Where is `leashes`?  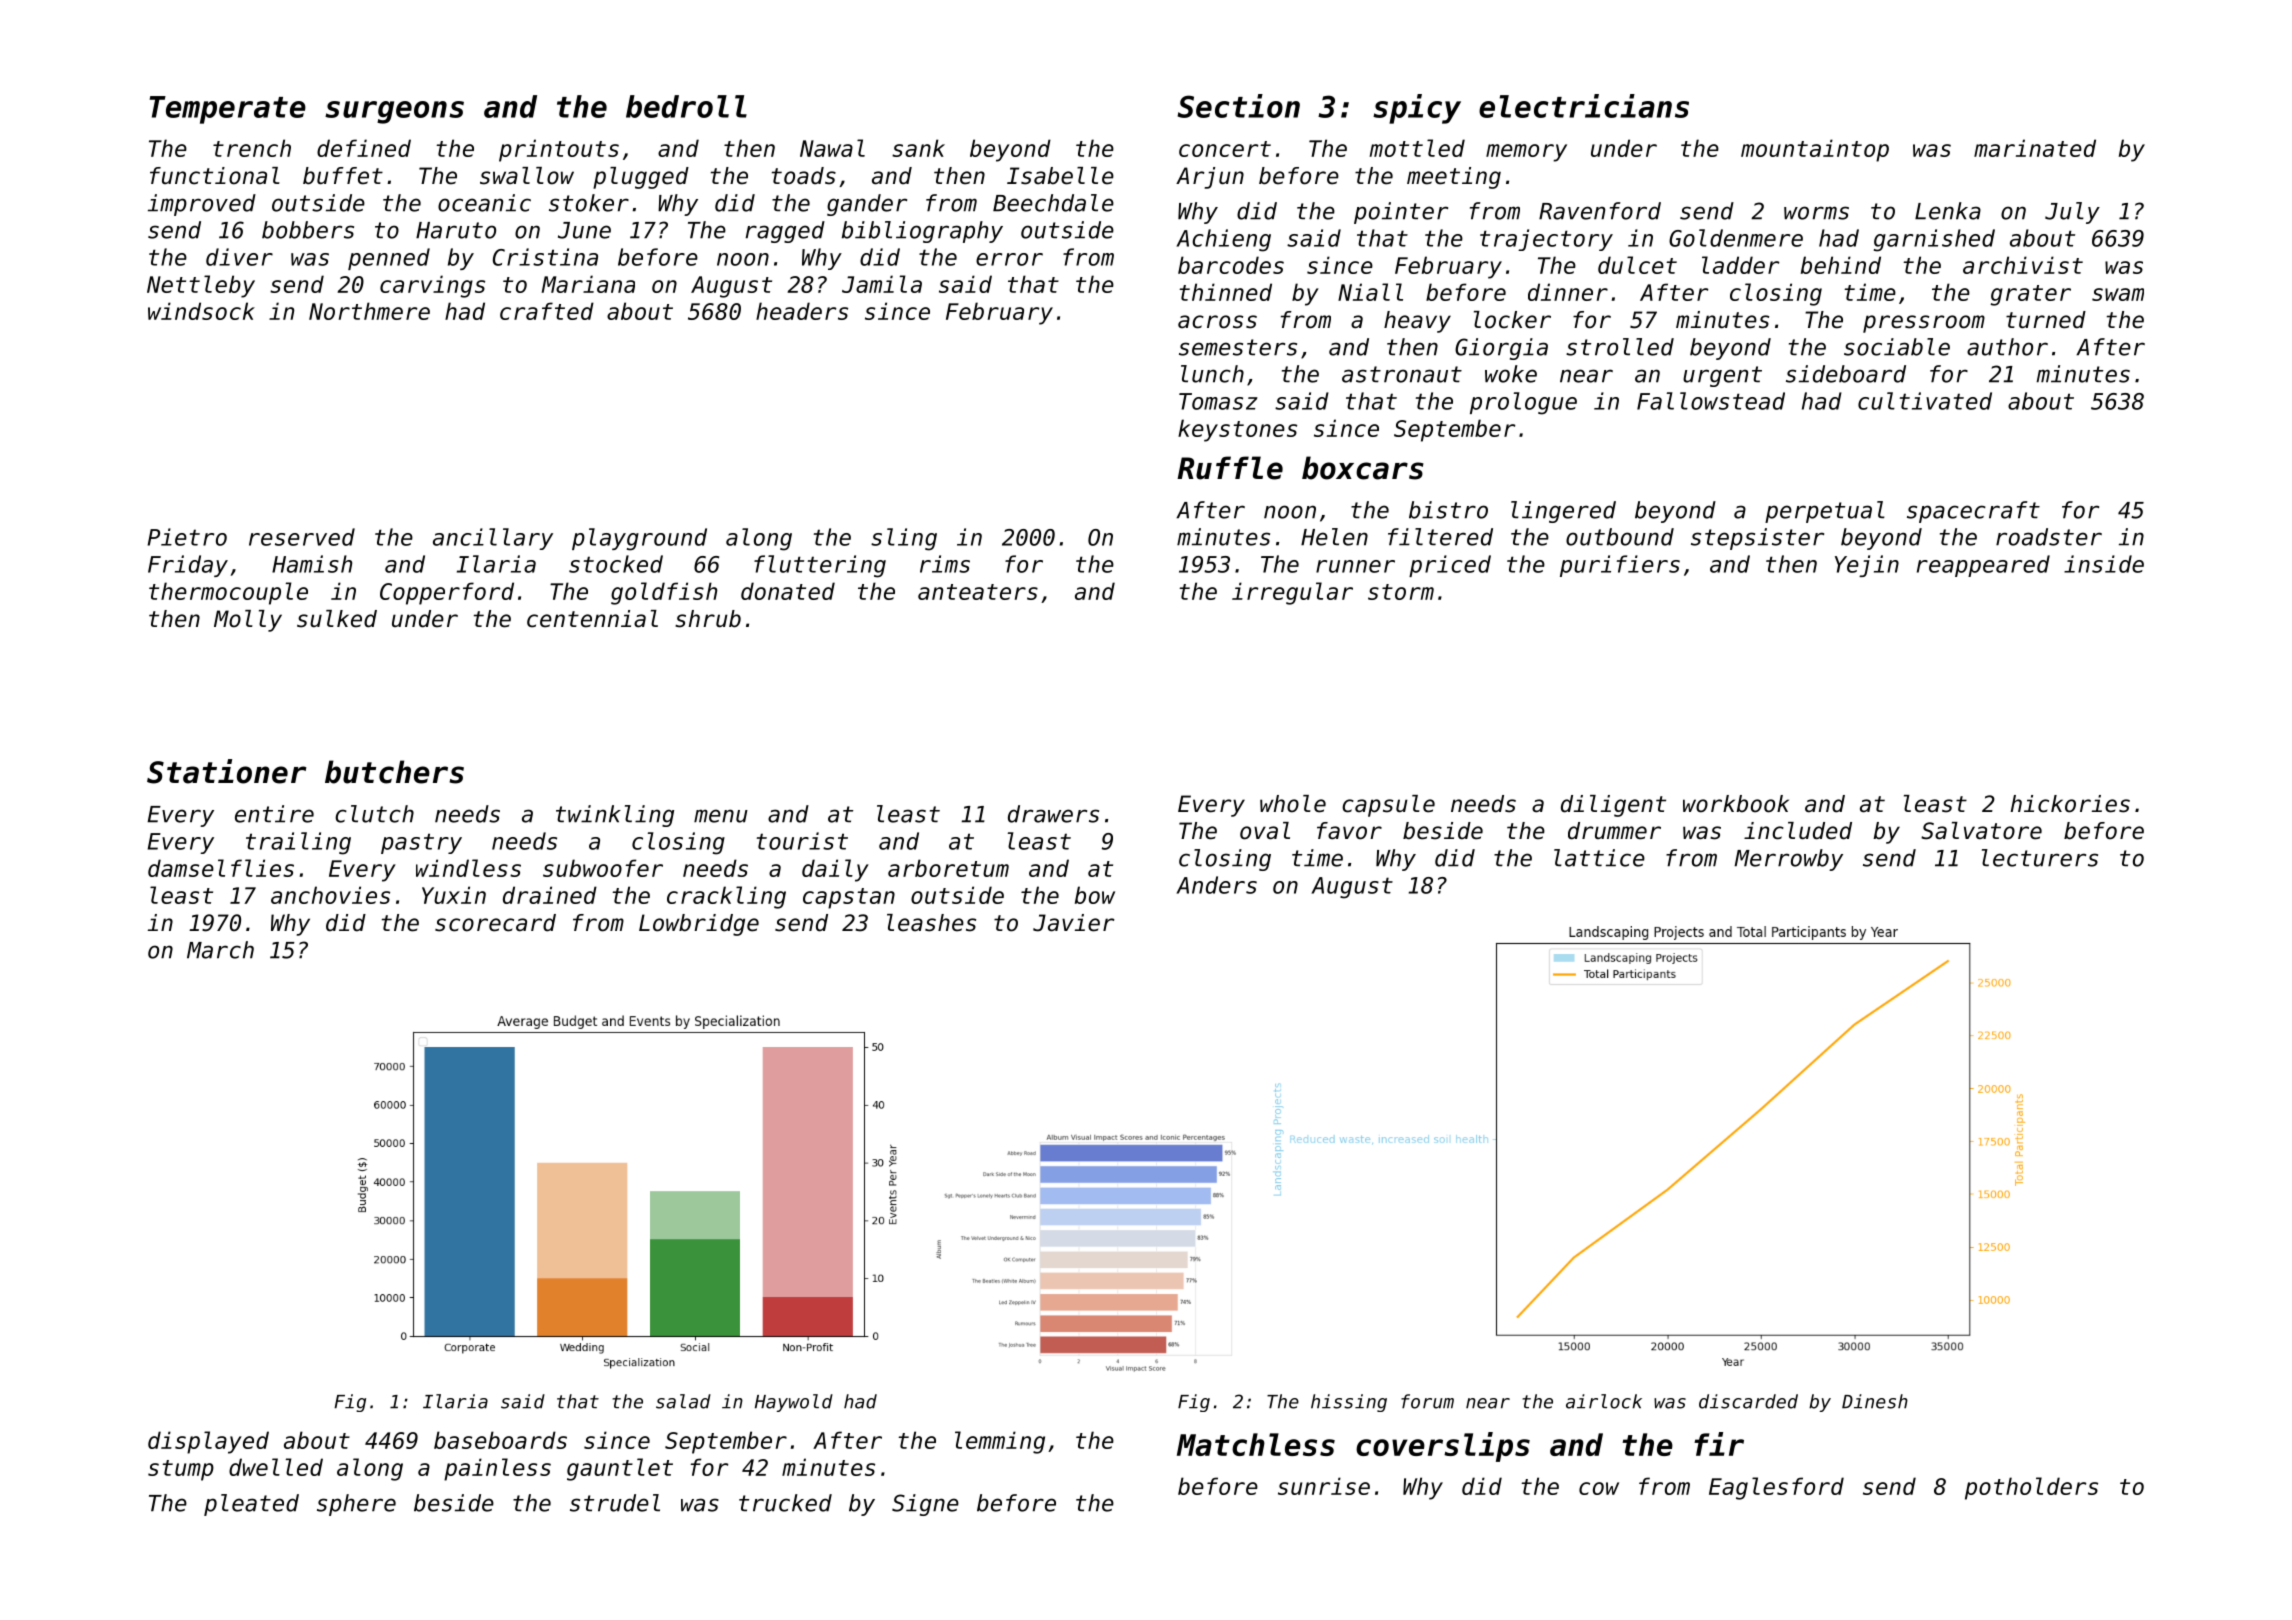
leashes is located at coordinates (931, 923).
